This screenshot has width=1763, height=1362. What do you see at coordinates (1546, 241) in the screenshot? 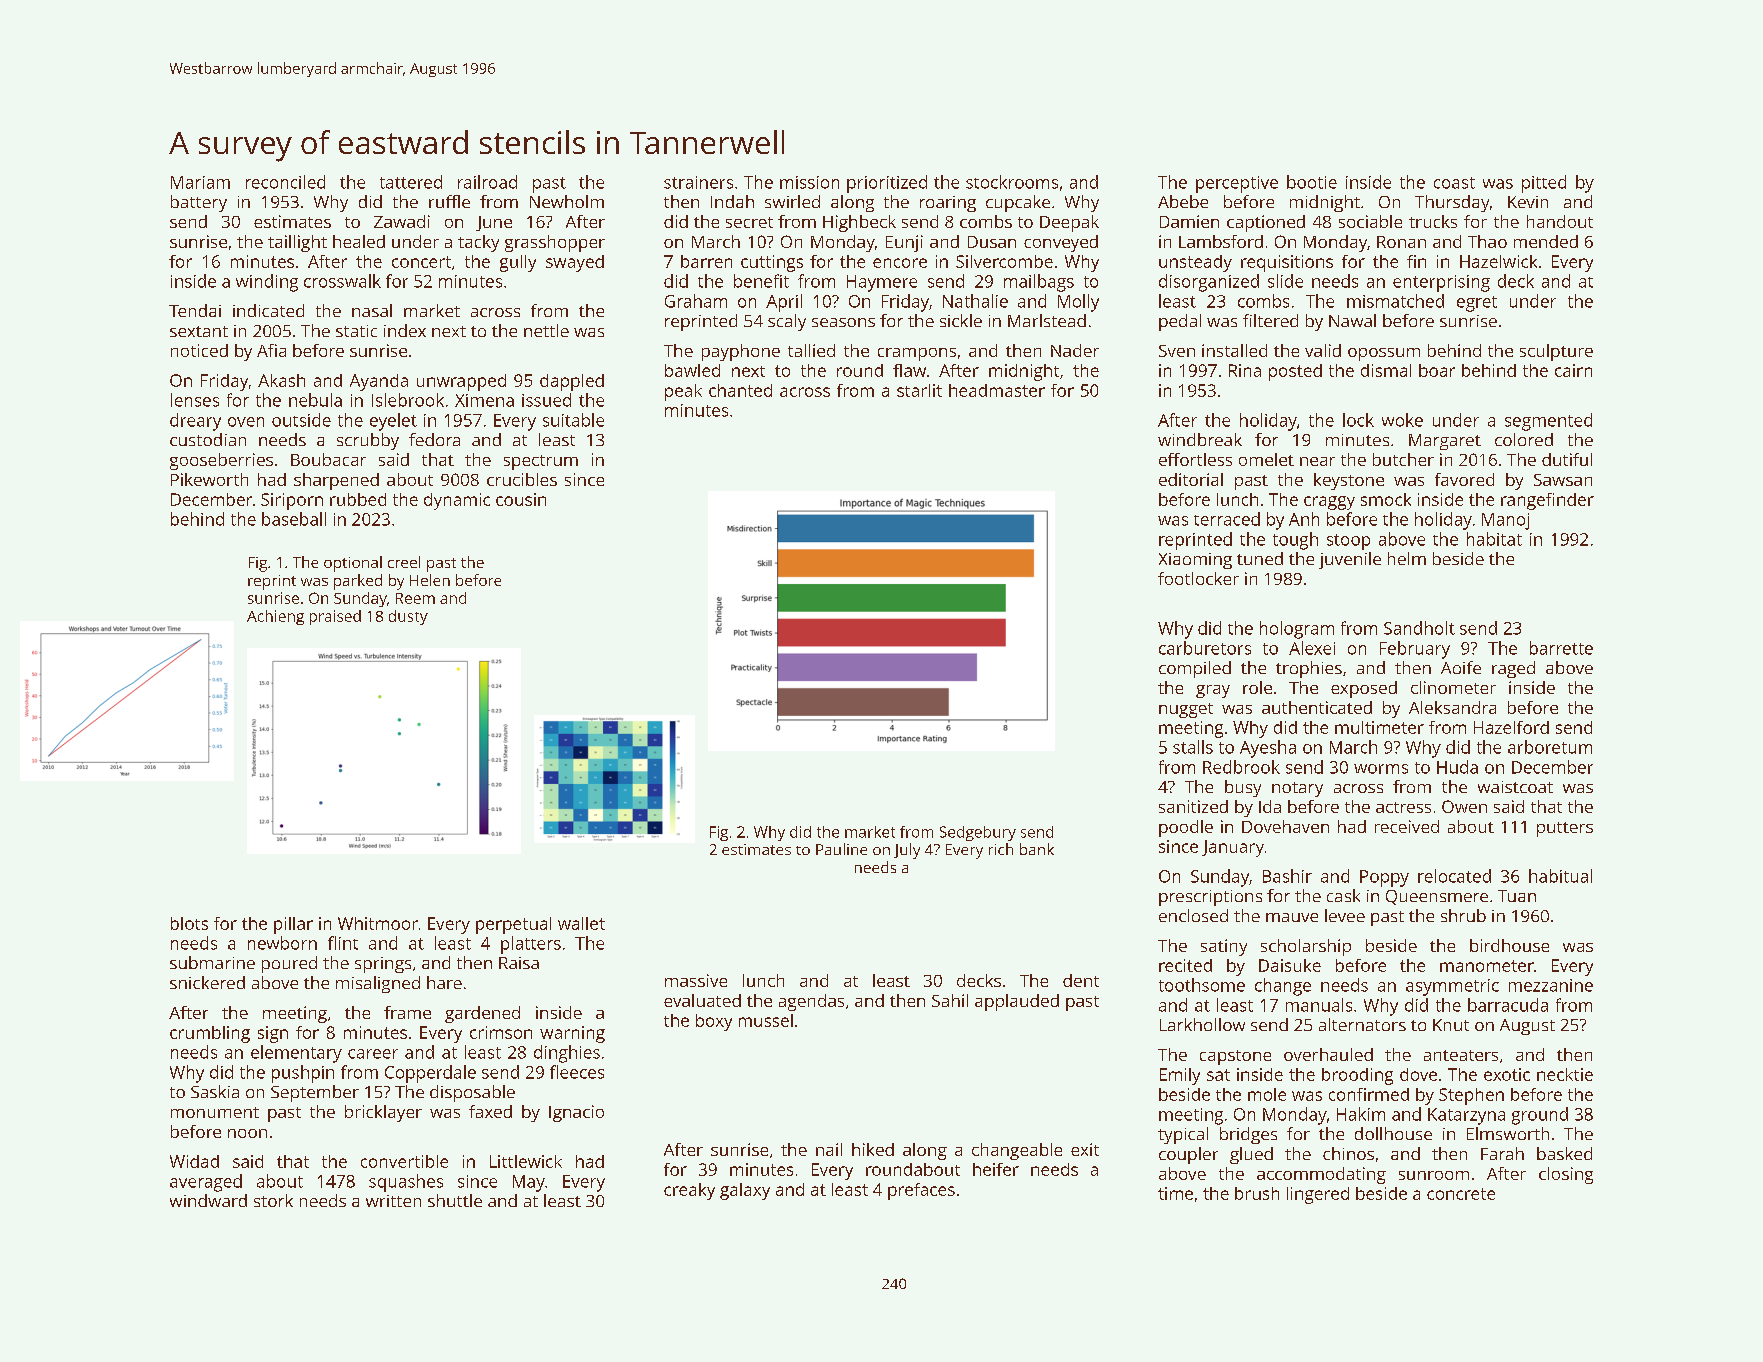
I see `mended` at bounding box center [1546, 241].
